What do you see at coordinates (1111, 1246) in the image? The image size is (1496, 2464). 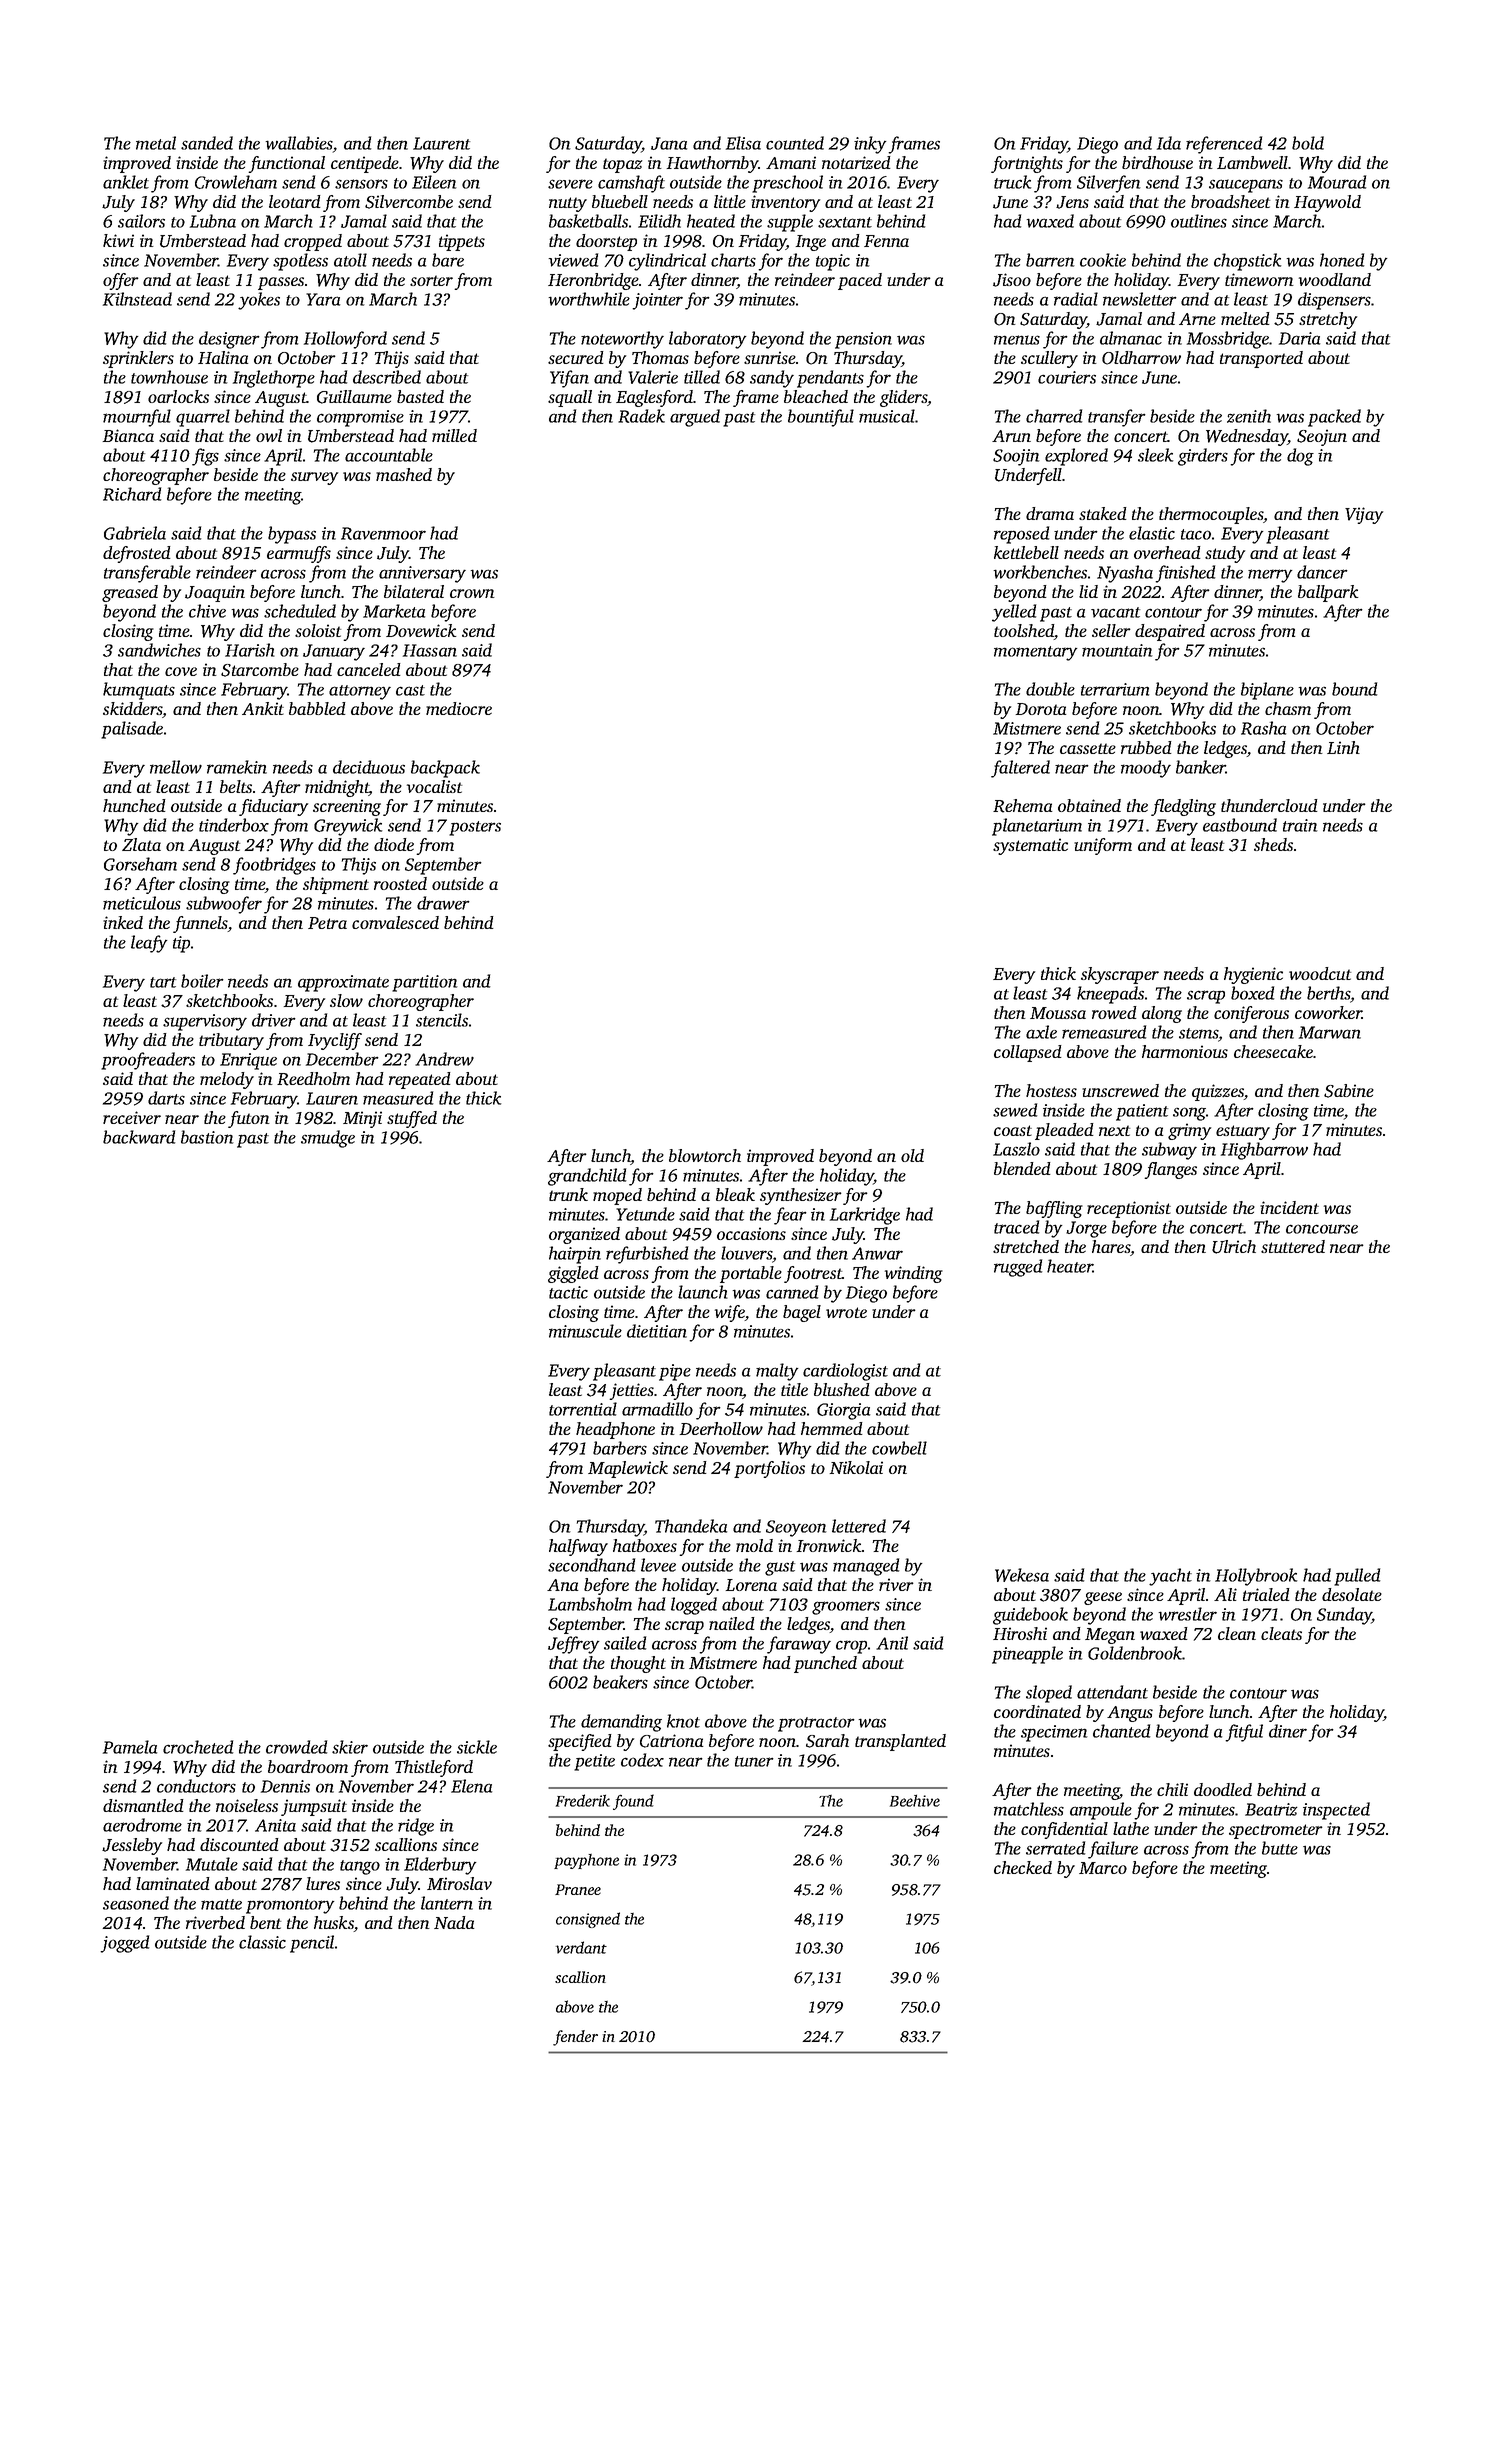 I see `hares` at bounding box center [1111, 1246].
